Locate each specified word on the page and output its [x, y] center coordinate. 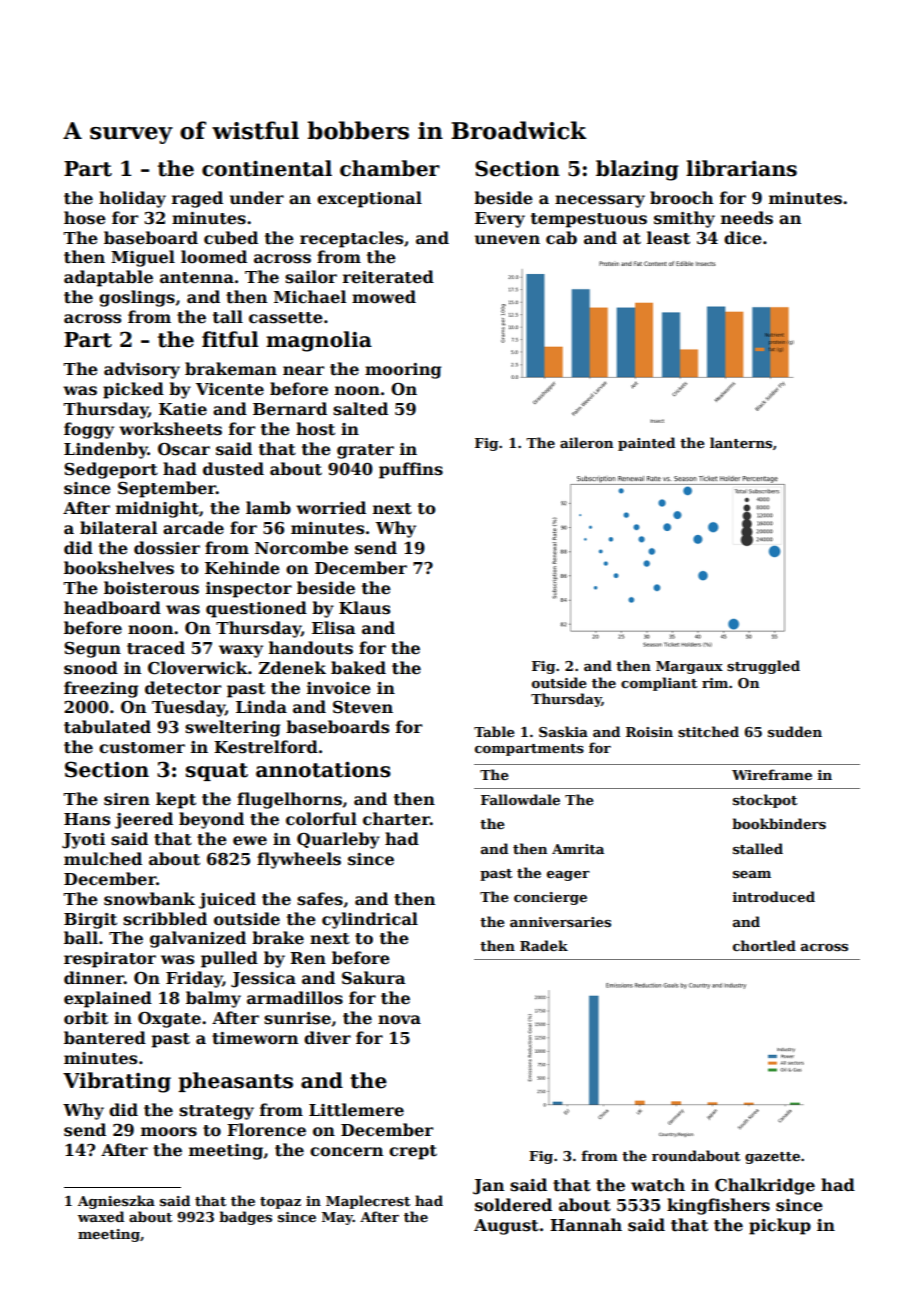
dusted [233, 469]
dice [743, 238]
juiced [227, 900]
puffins [411, 470]
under [257, 198]
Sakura [374, 977]
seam [752, 874]
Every [500, 220]
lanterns [741, 442]
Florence [266, 1130]
